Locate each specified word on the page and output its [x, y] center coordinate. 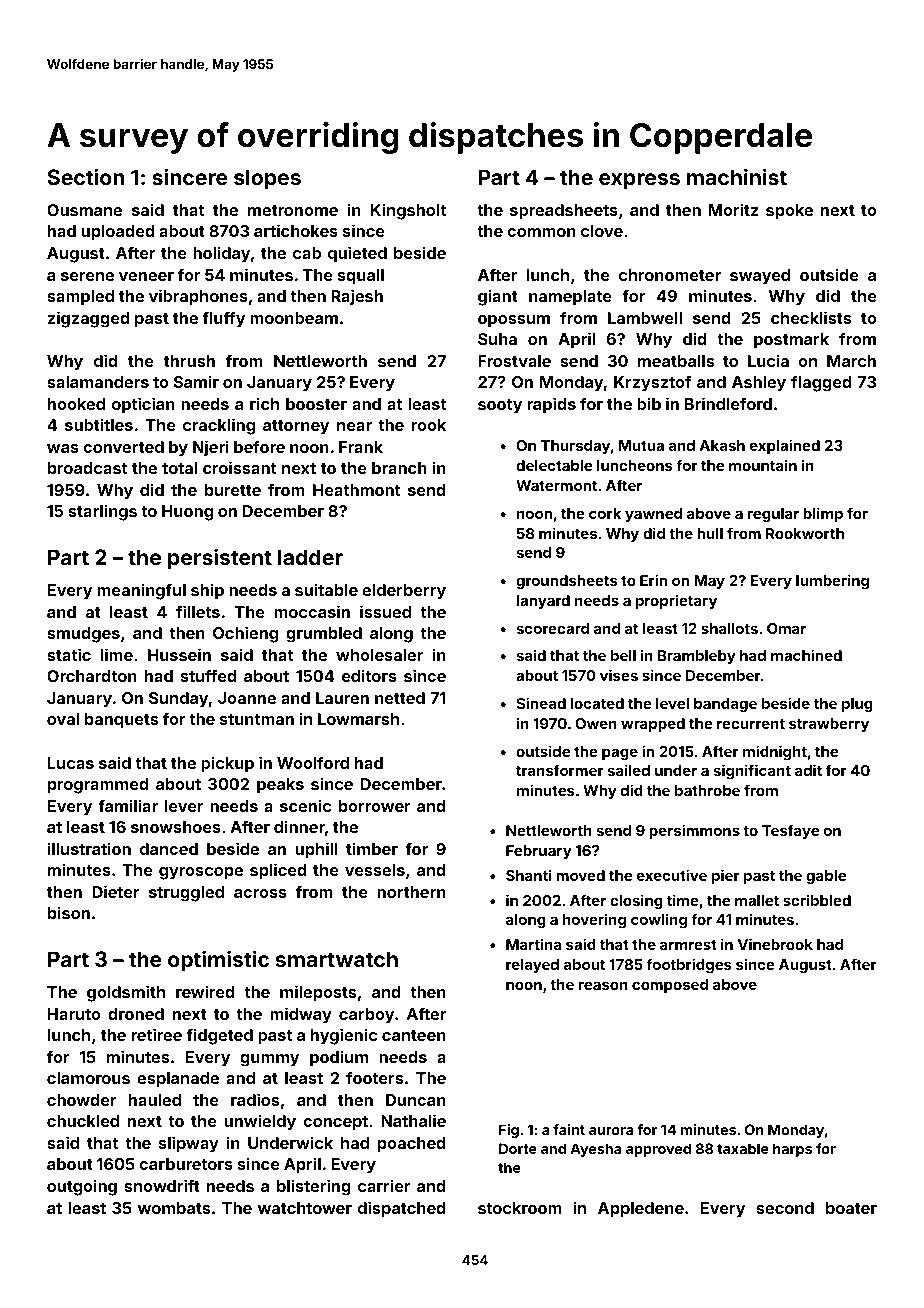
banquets [121, 721]
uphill [316, 850]
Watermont [556, 485]
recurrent [751, 724]
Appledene [641, 1210]
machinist [737, 176]
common [541, 232]
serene [87, 276]
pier [726, 876]
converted [123, 447]
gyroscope [201, 873]
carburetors [186, 1164]
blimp [823, 514]
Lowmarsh [358, 719]
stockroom [520, 1208]
